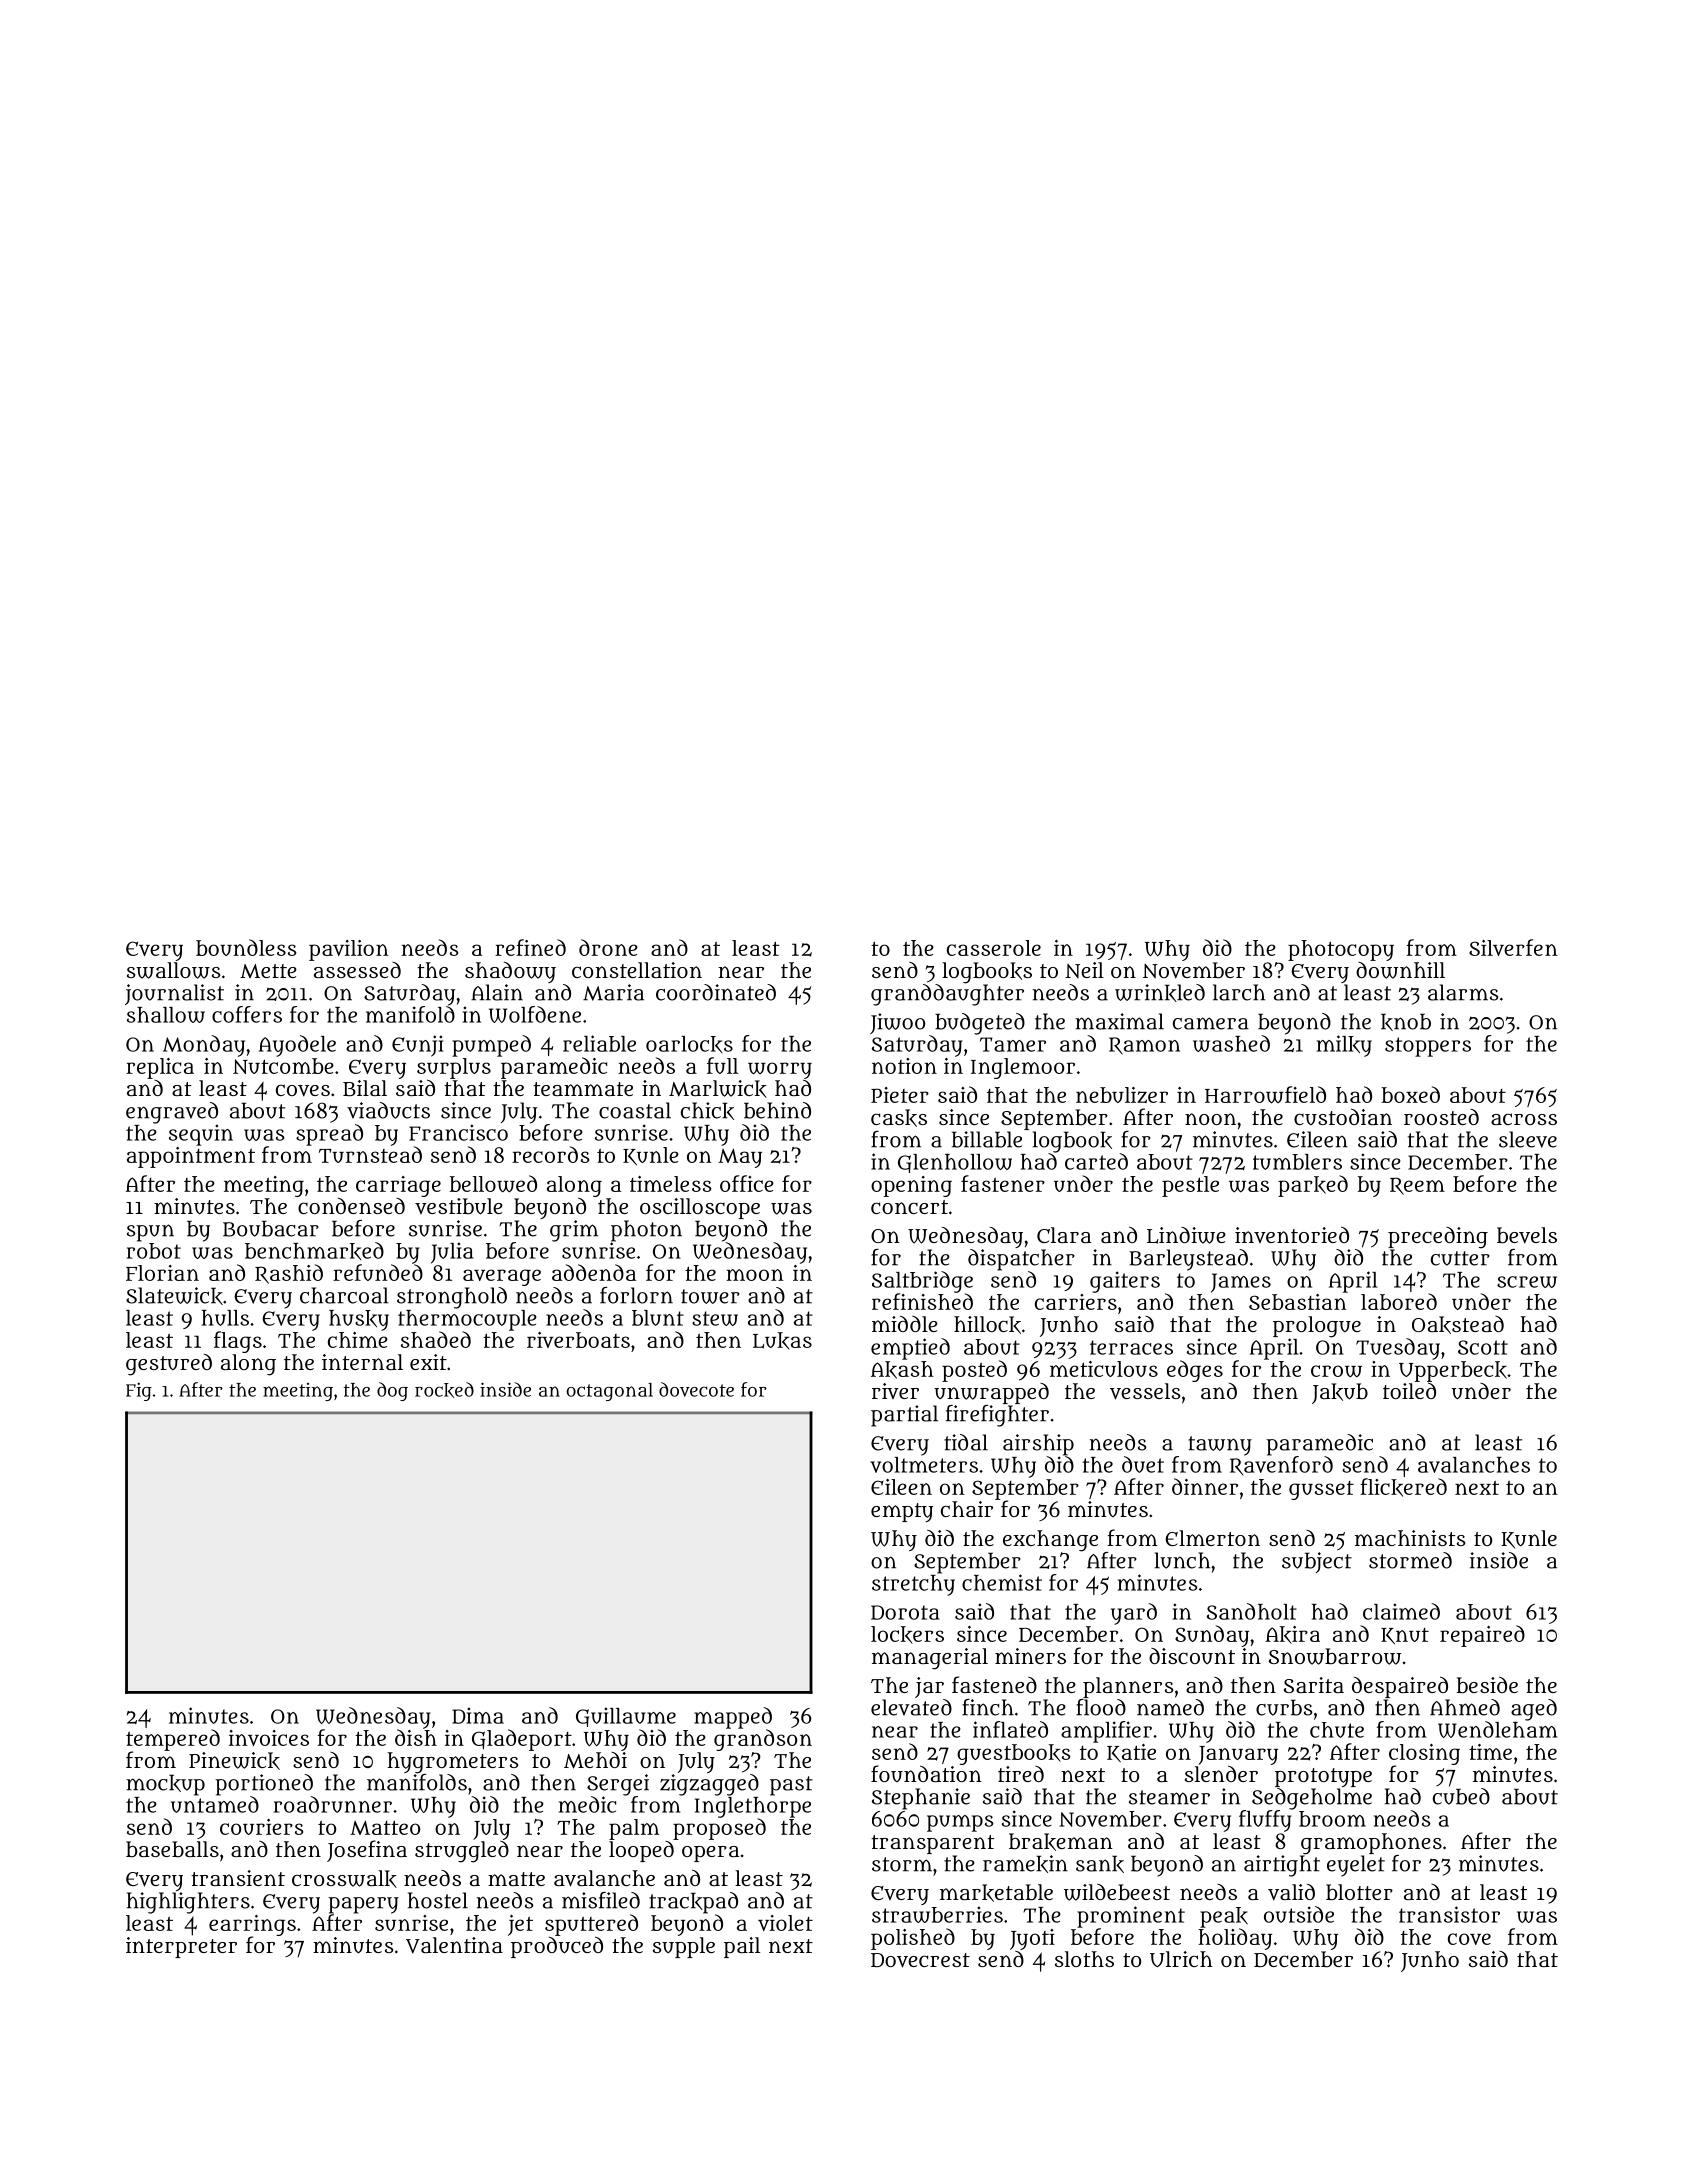 The width and height of the page is (1683, 2178). I want to click on drone, so click(608, 947).
